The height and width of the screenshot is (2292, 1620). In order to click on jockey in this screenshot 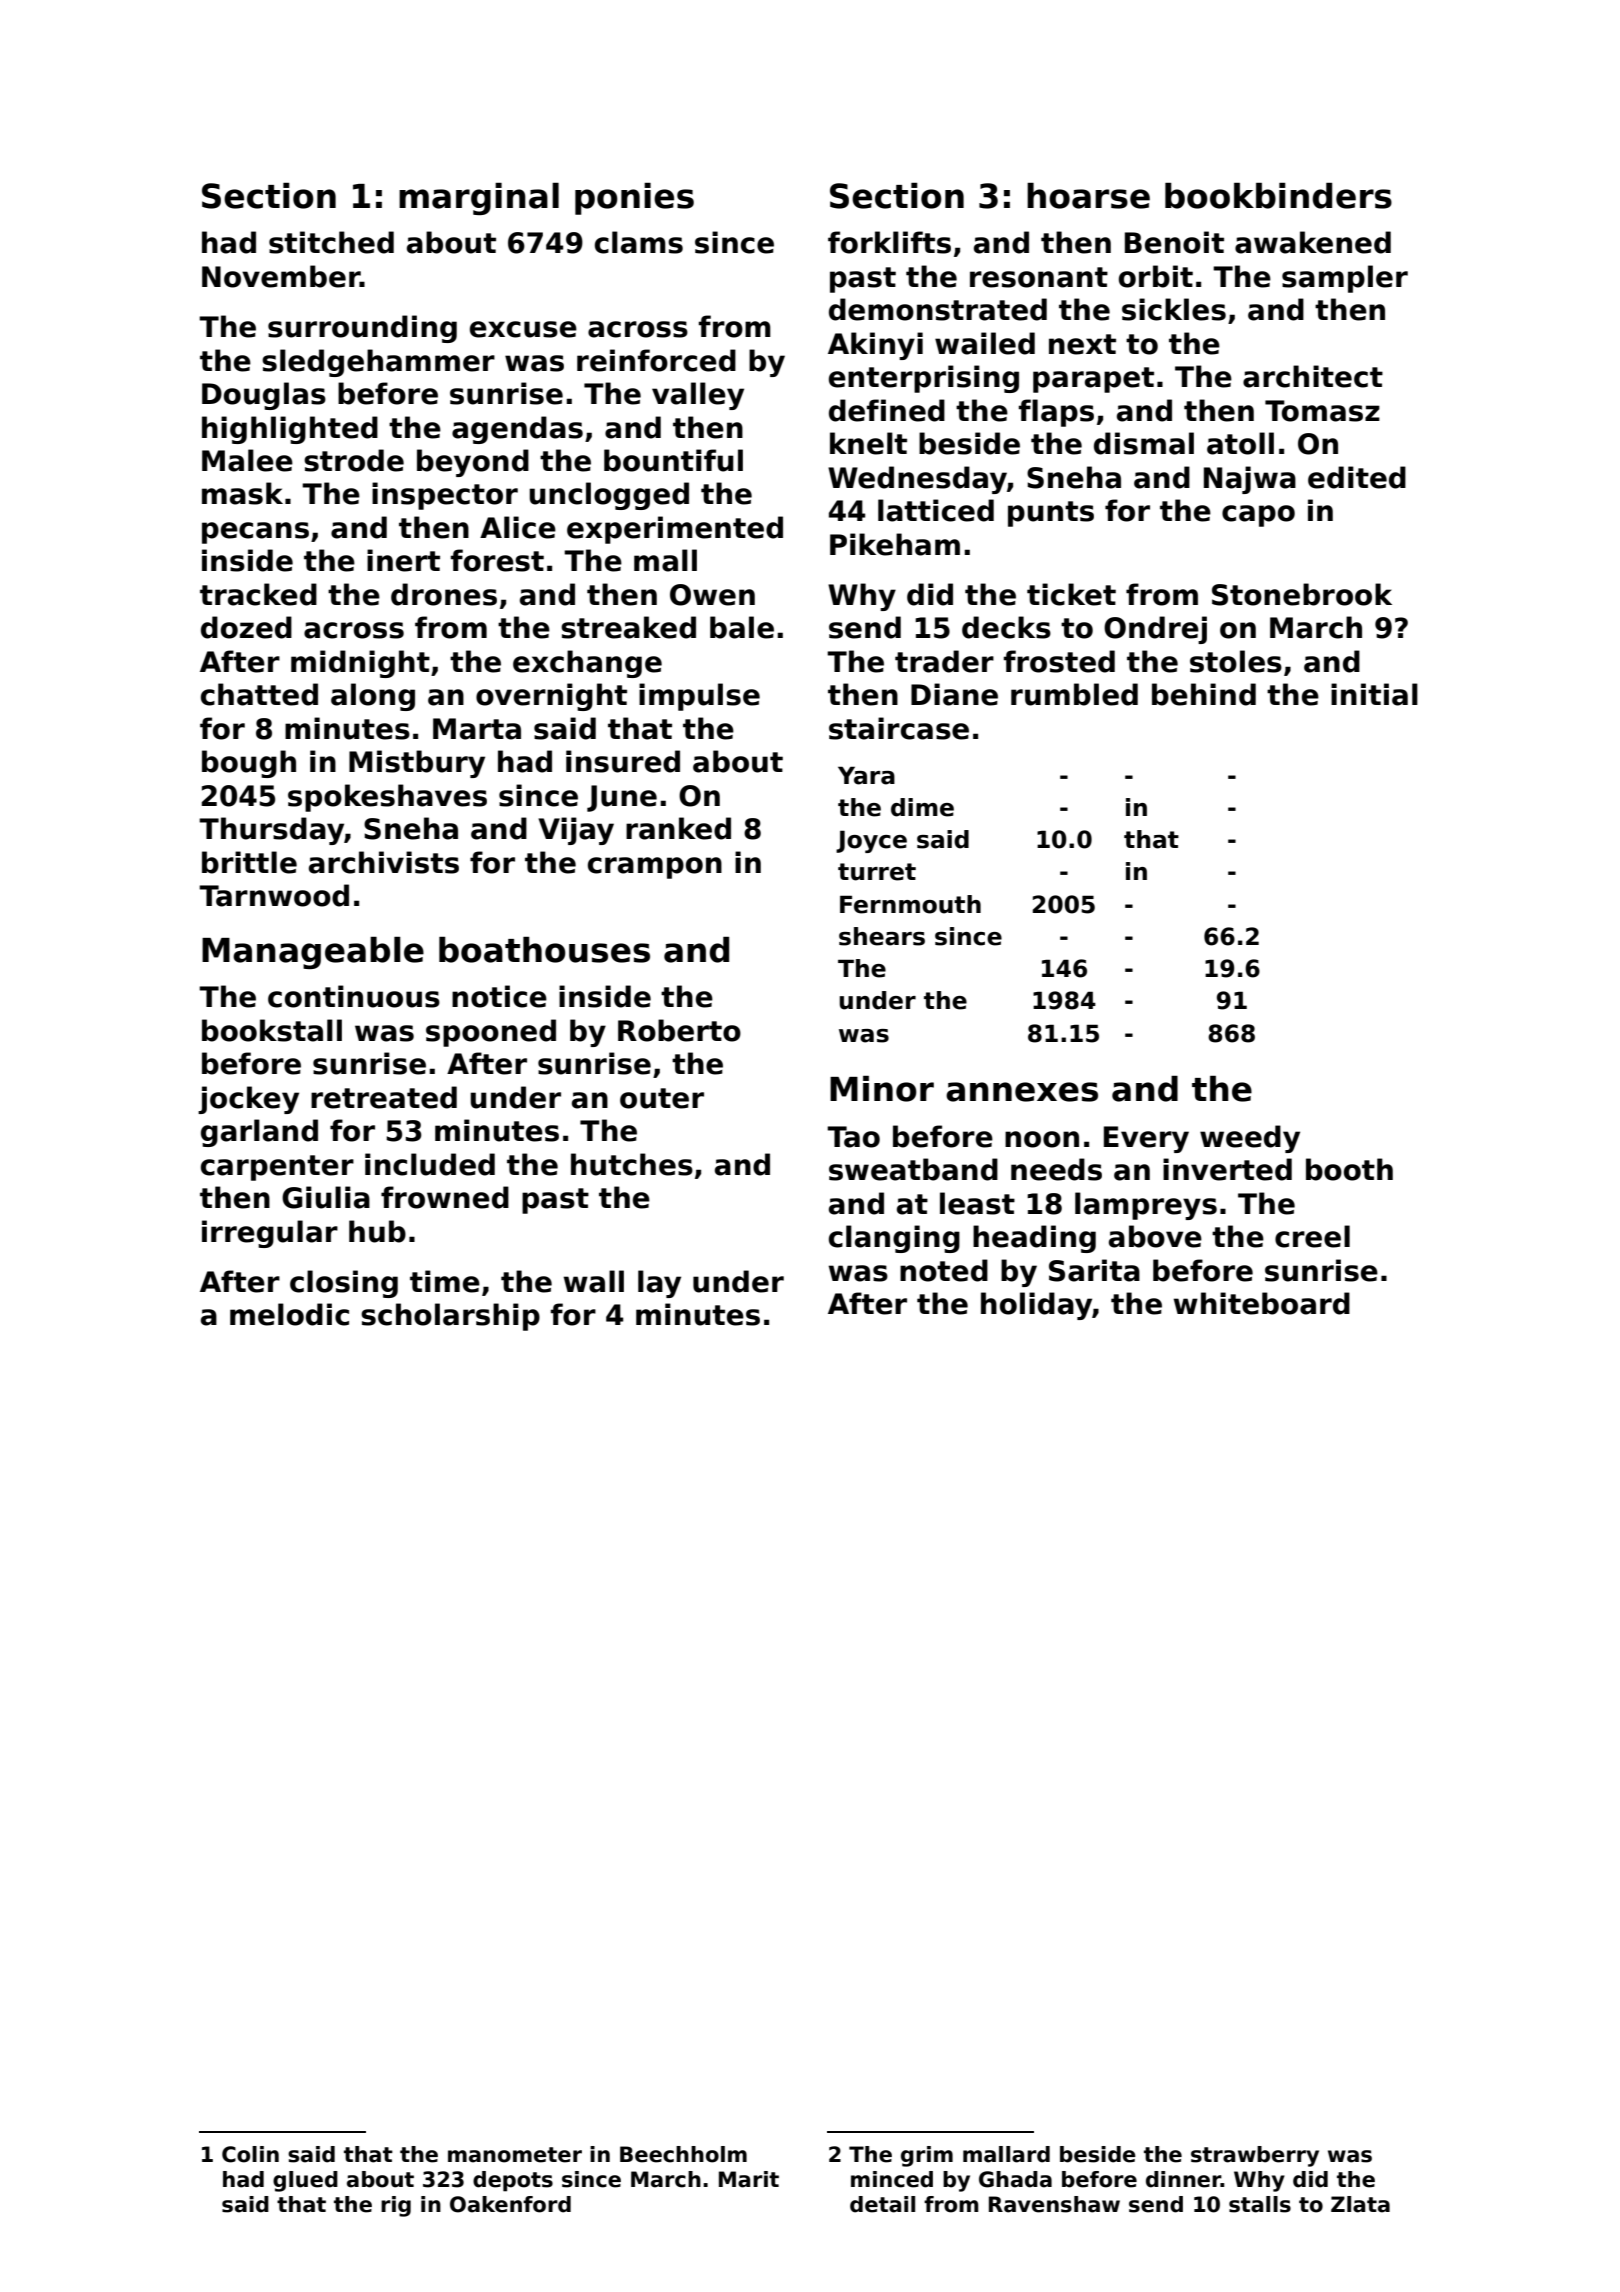, I will do `click(248, 1100)`.
